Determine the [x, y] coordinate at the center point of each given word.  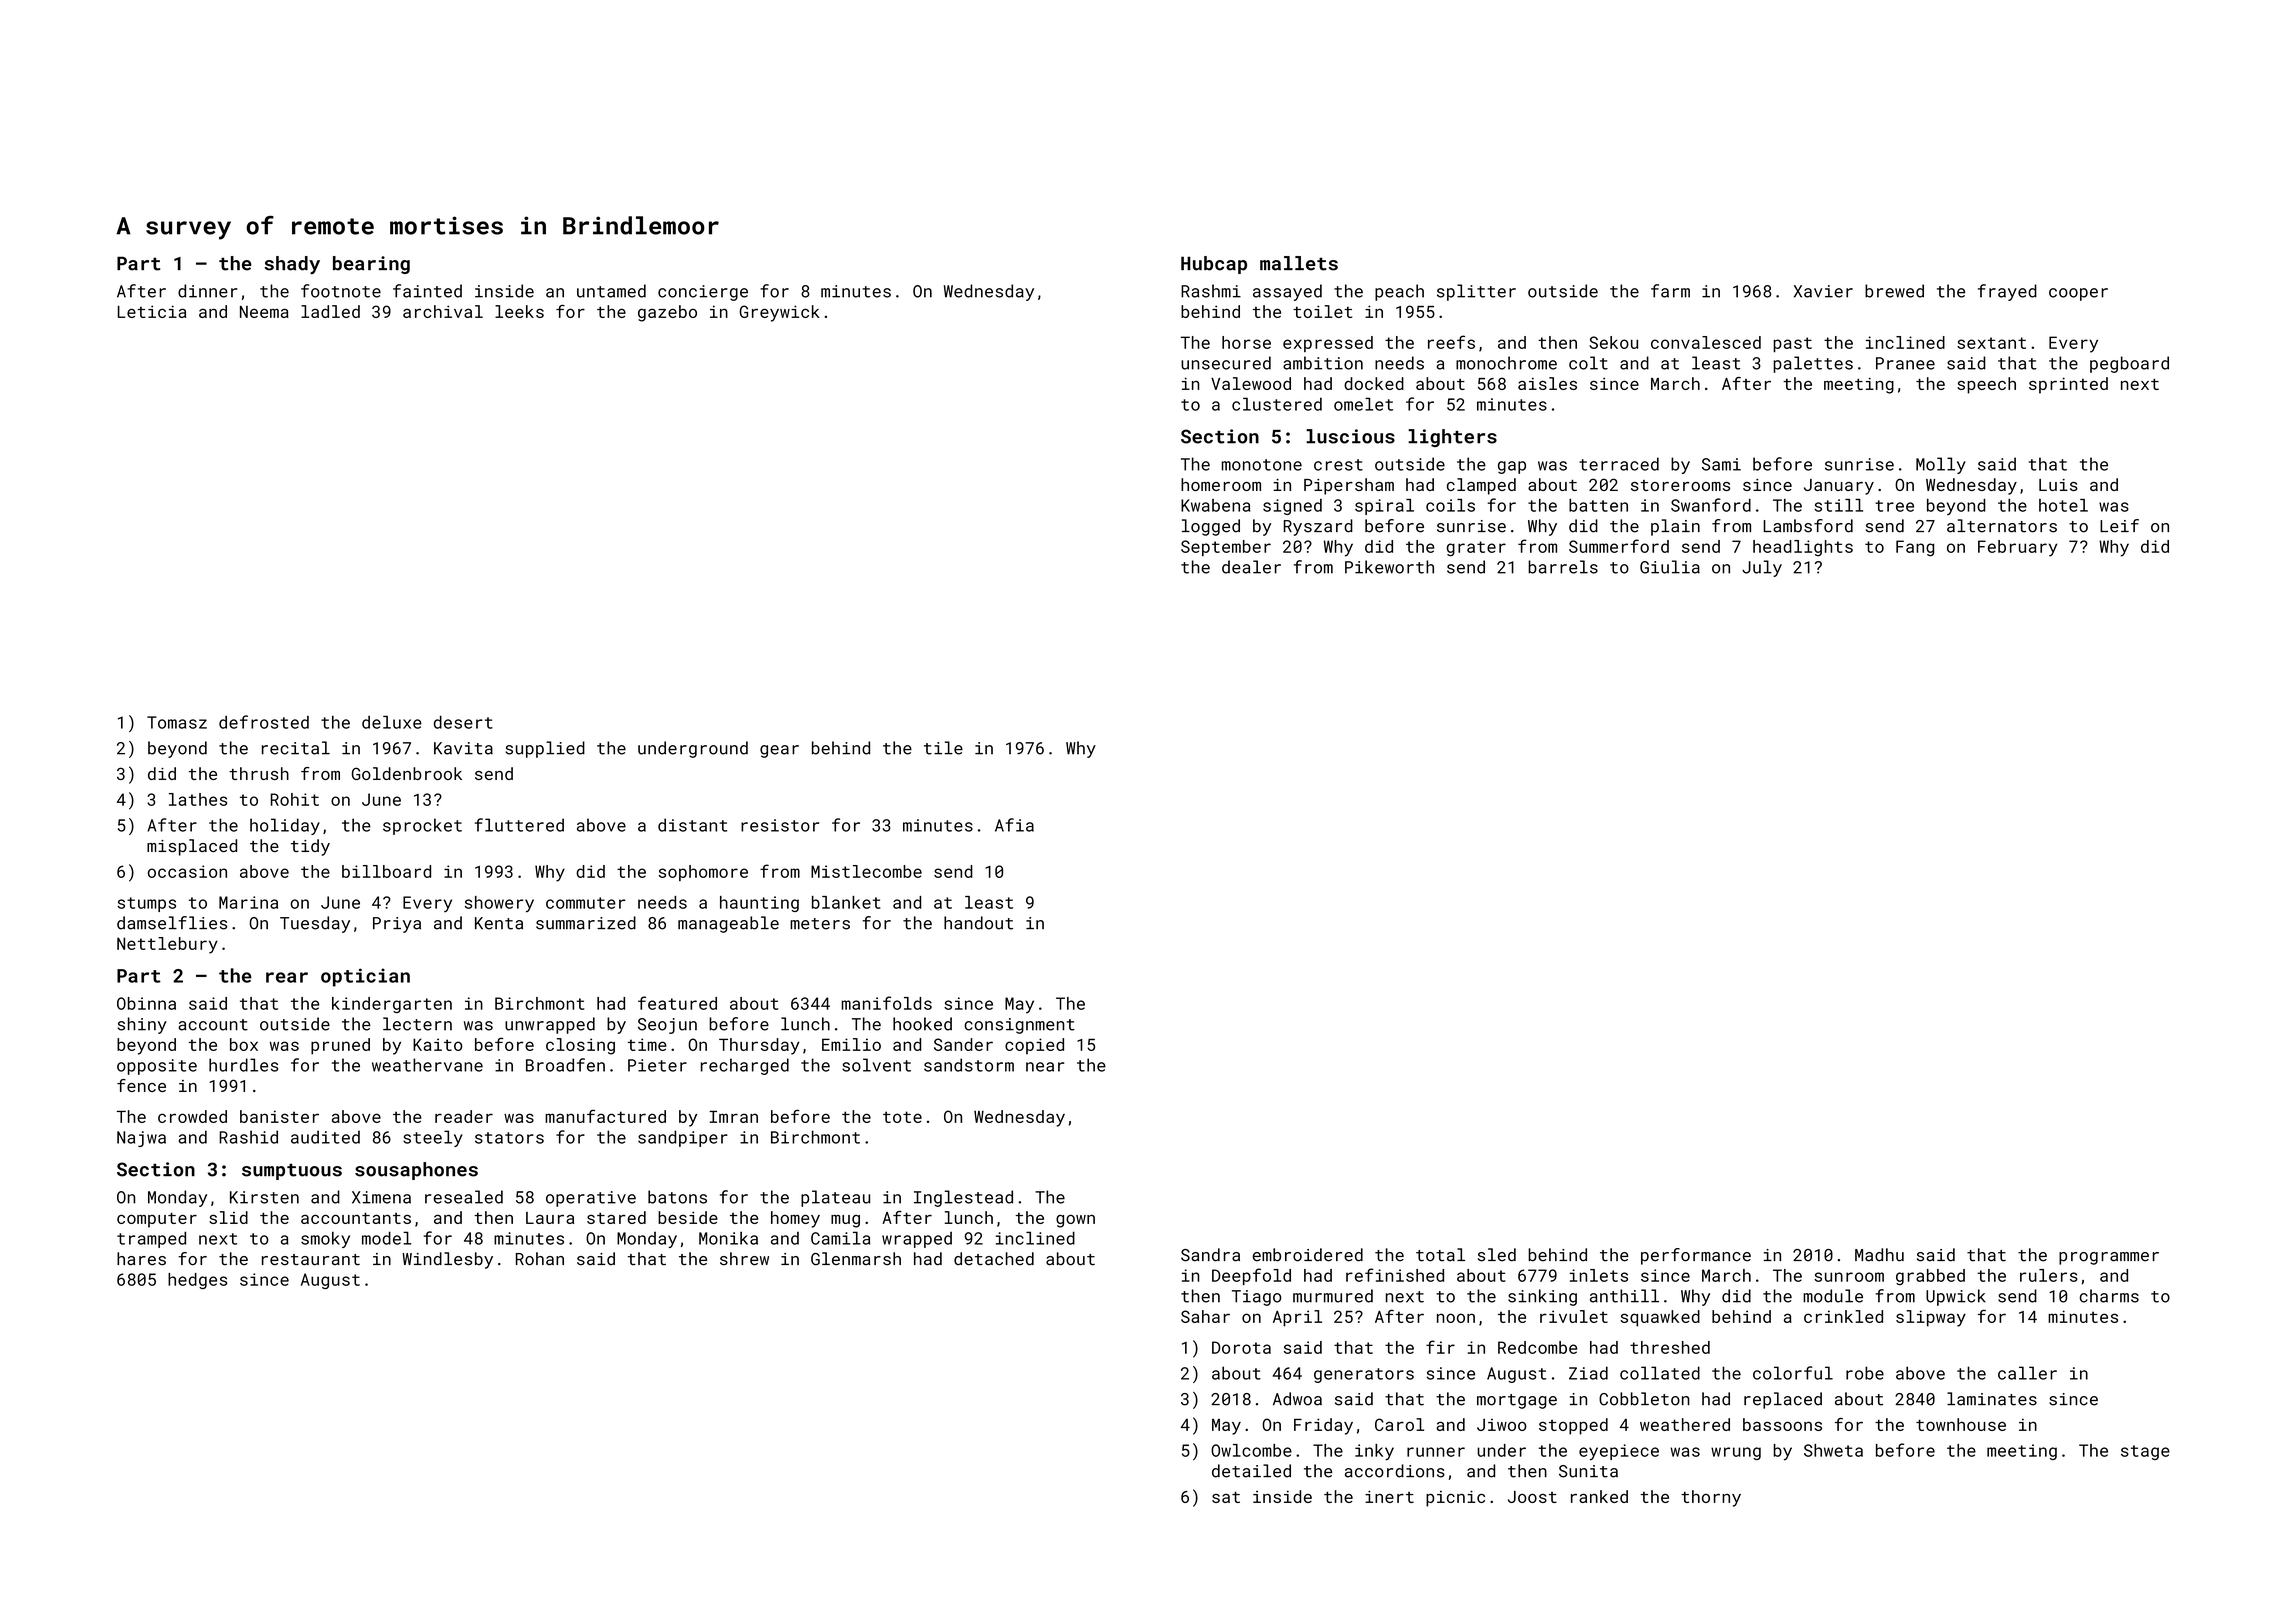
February [2018, 548]
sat [1226, 1497]
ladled [330, 311]
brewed [1894, 291]
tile [943, 748]
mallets [1299, 263]
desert [463, 722]
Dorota [1241, 1347]
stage [2145, 1452]
